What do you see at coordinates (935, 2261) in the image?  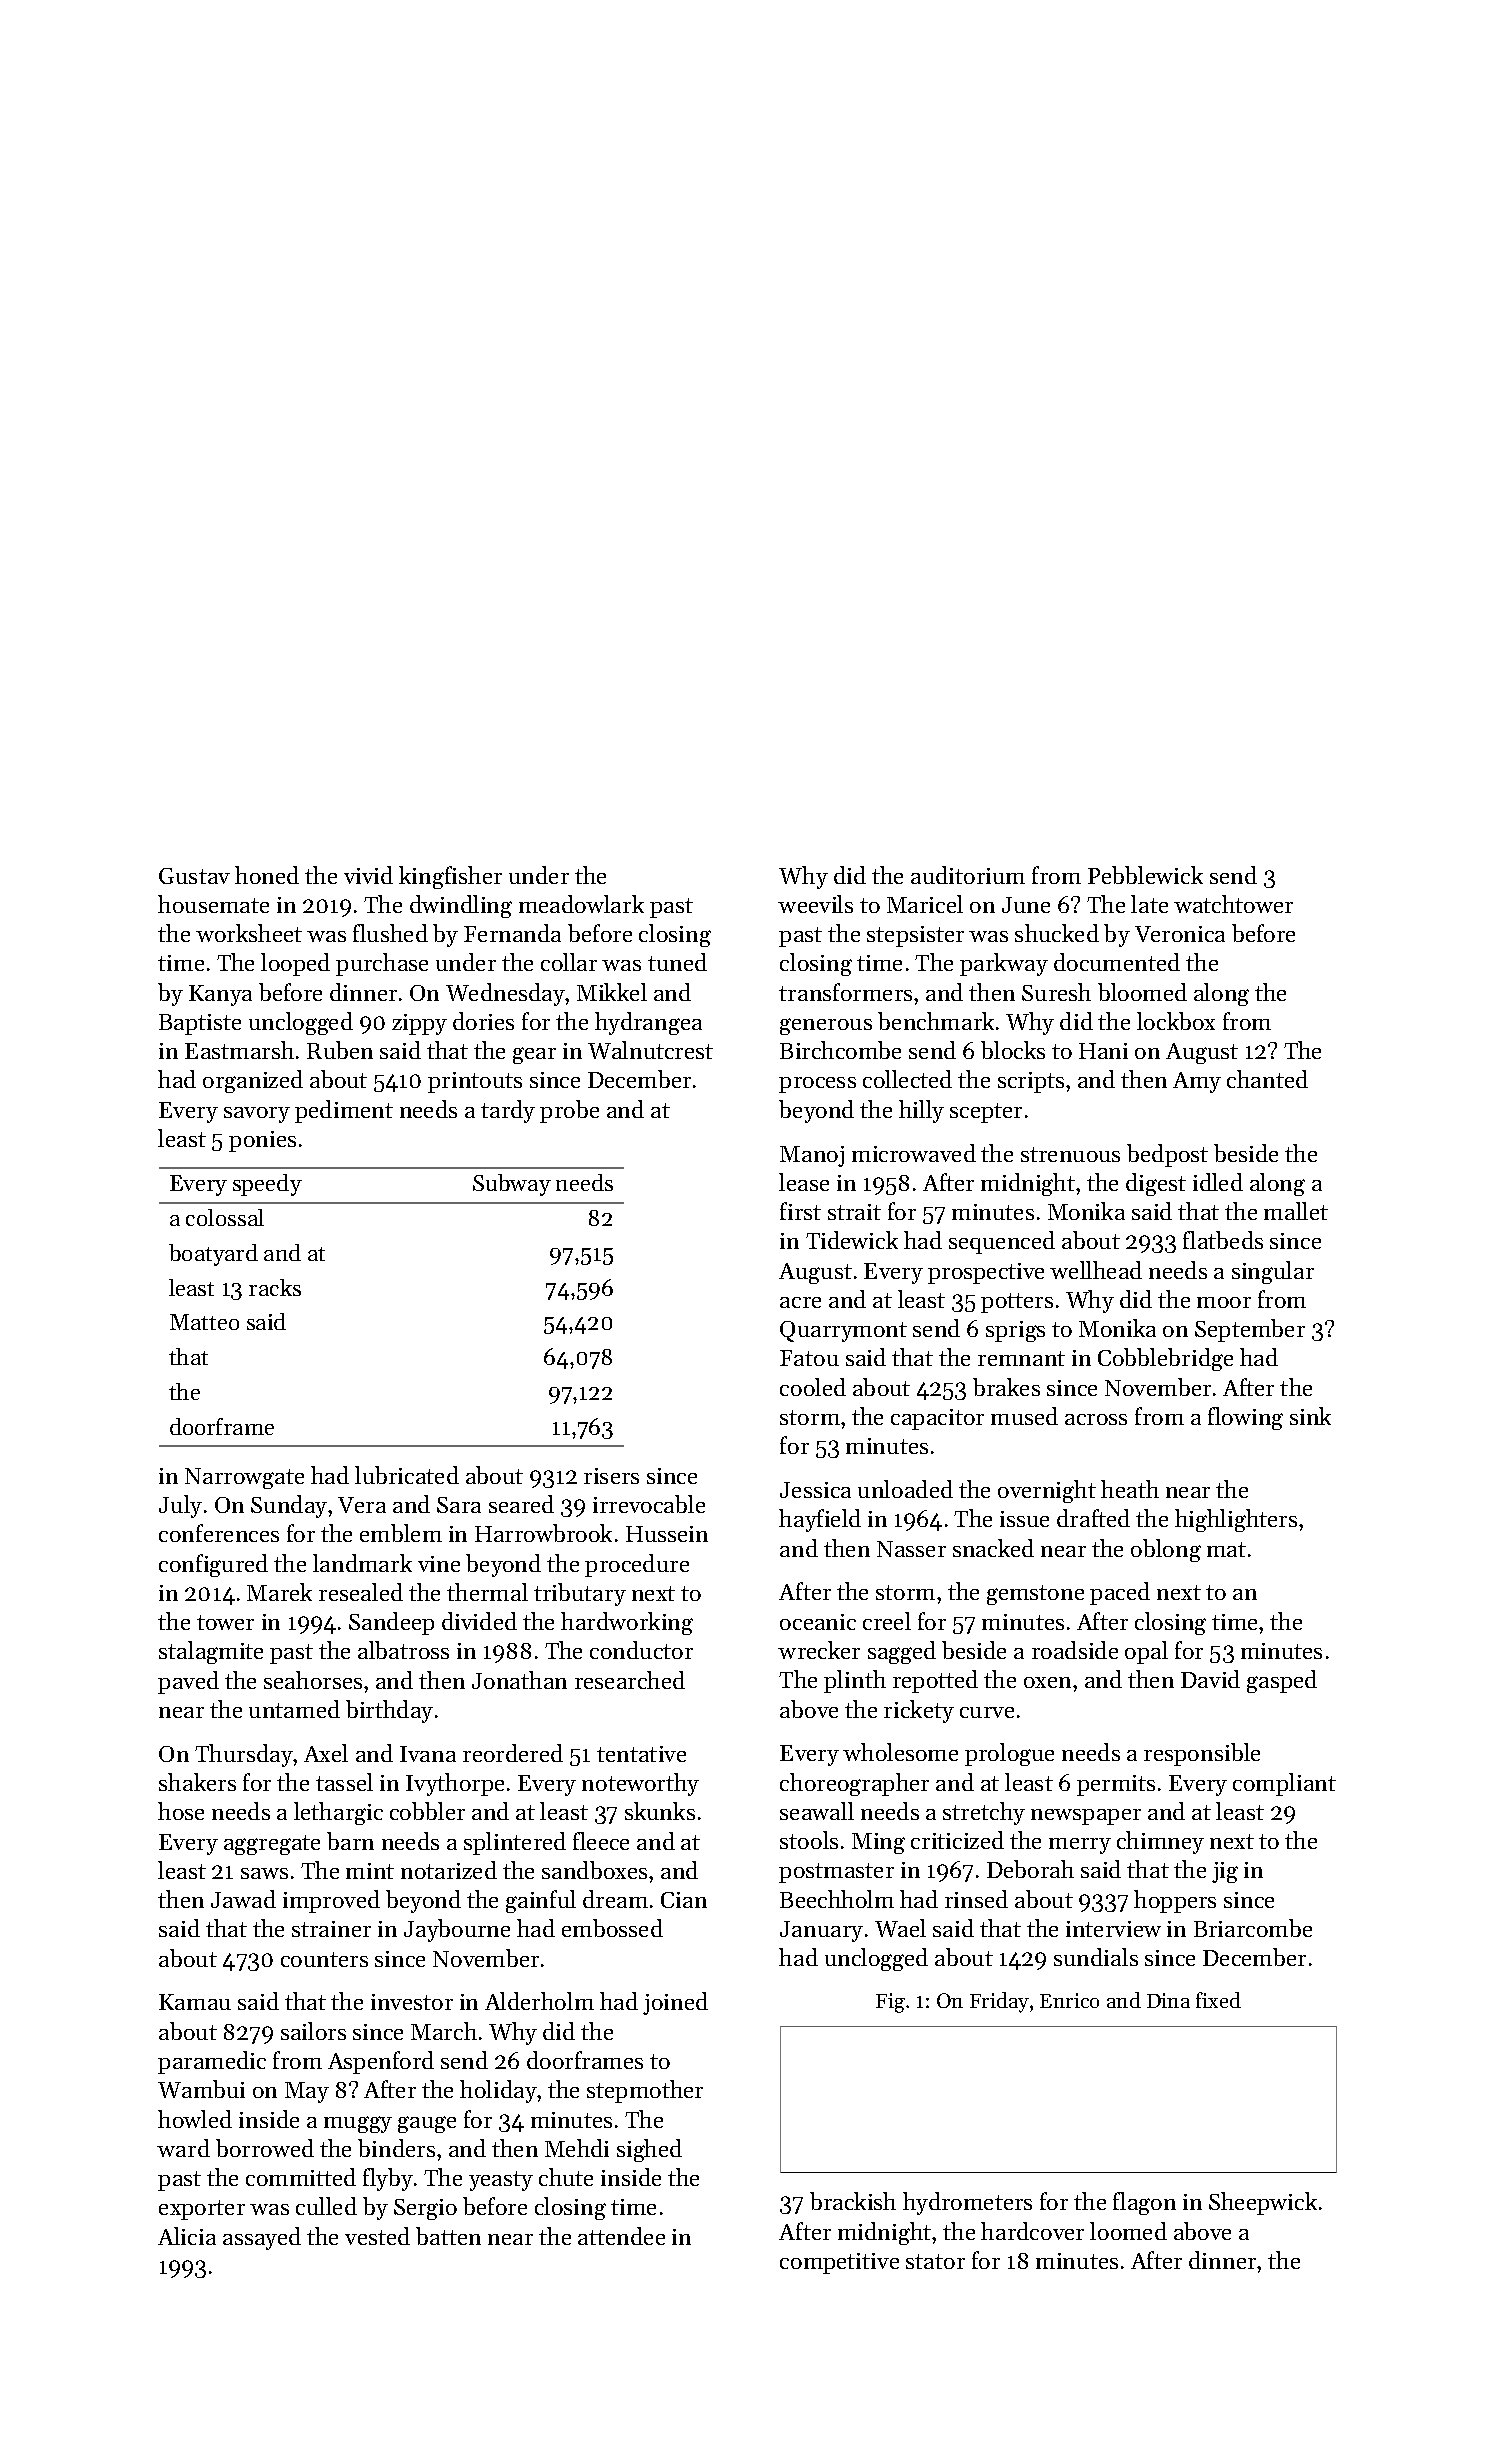 I see `stator` at bounding box center [935, 2261].
